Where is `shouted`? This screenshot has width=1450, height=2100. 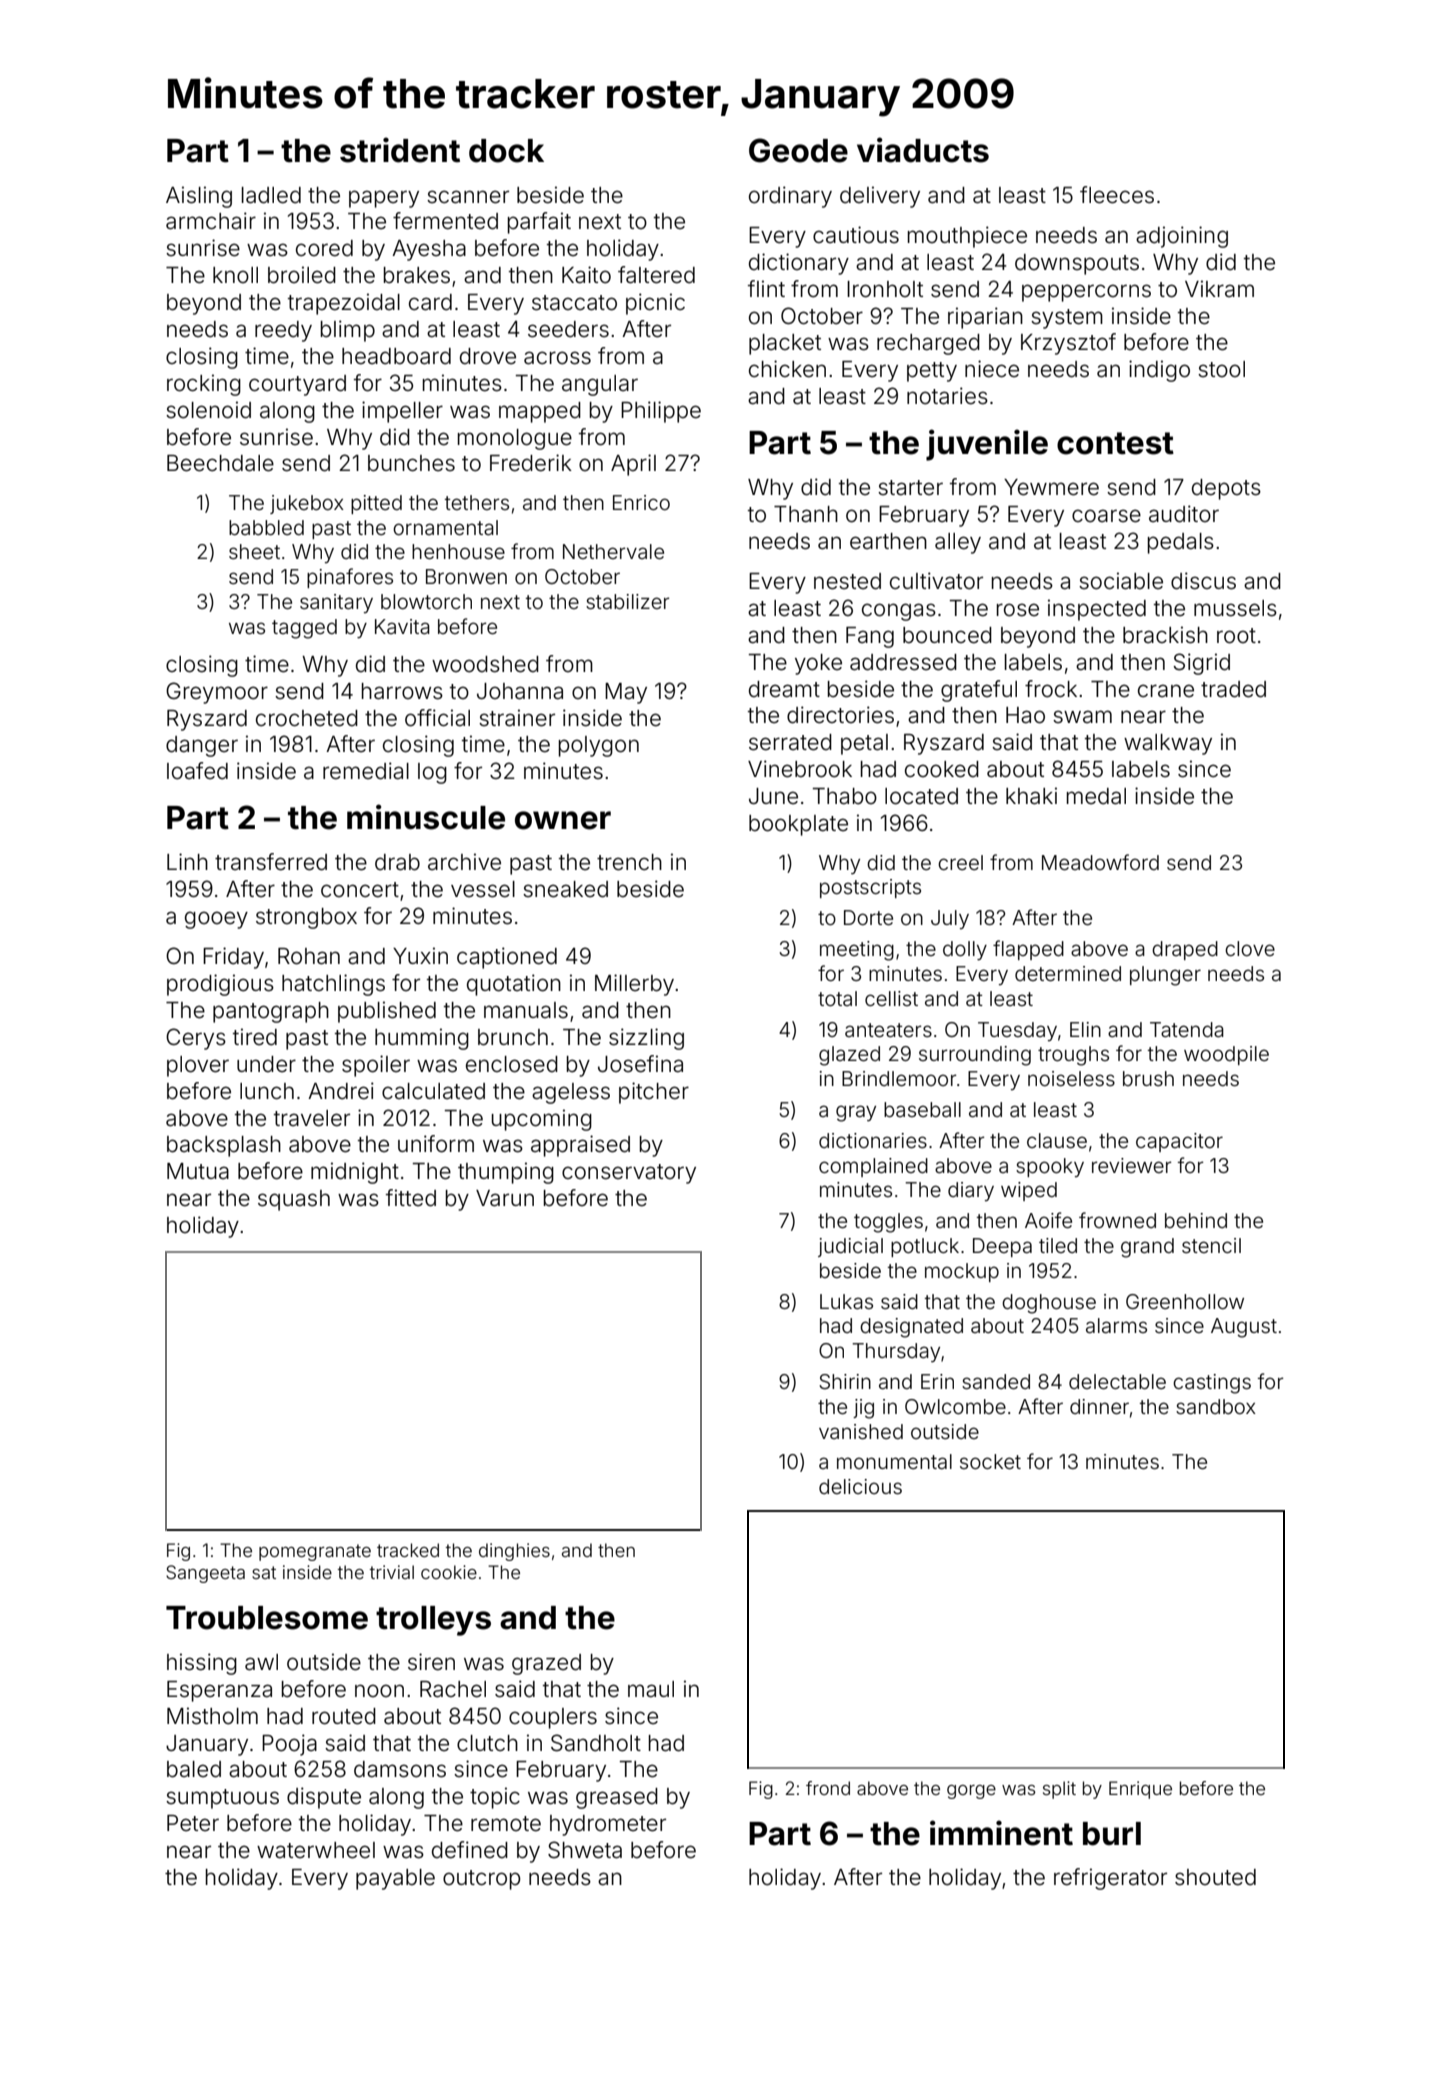
shouted is located at coordinates (1215, 1877).
